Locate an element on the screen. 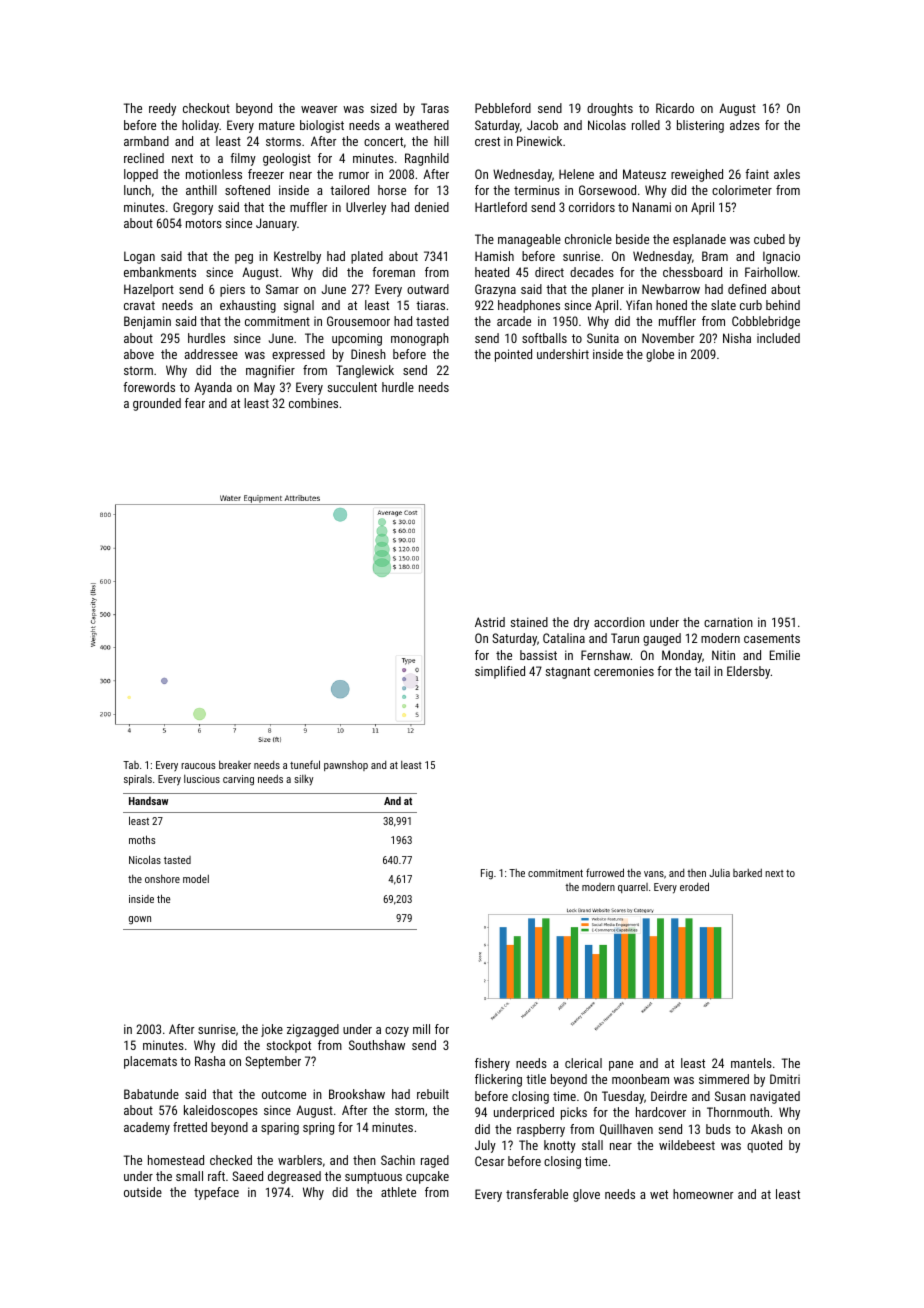 Image resolution: width=924 pixels, height=1308 pixels. armband is located at coordinates (146, 141).
